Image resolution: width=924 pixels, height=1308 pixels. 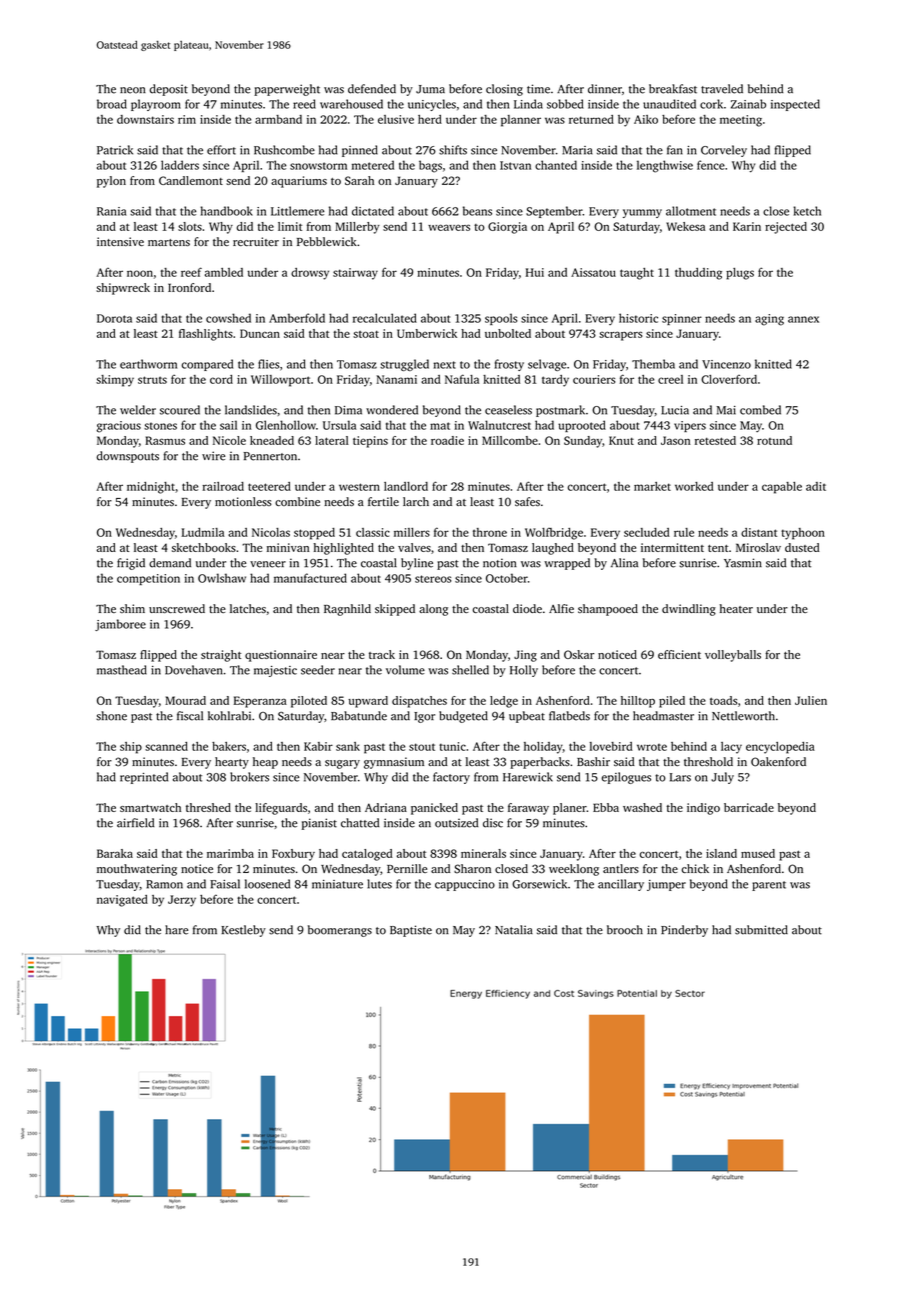 I want to click on spinner, so click(x=682, y=319).
